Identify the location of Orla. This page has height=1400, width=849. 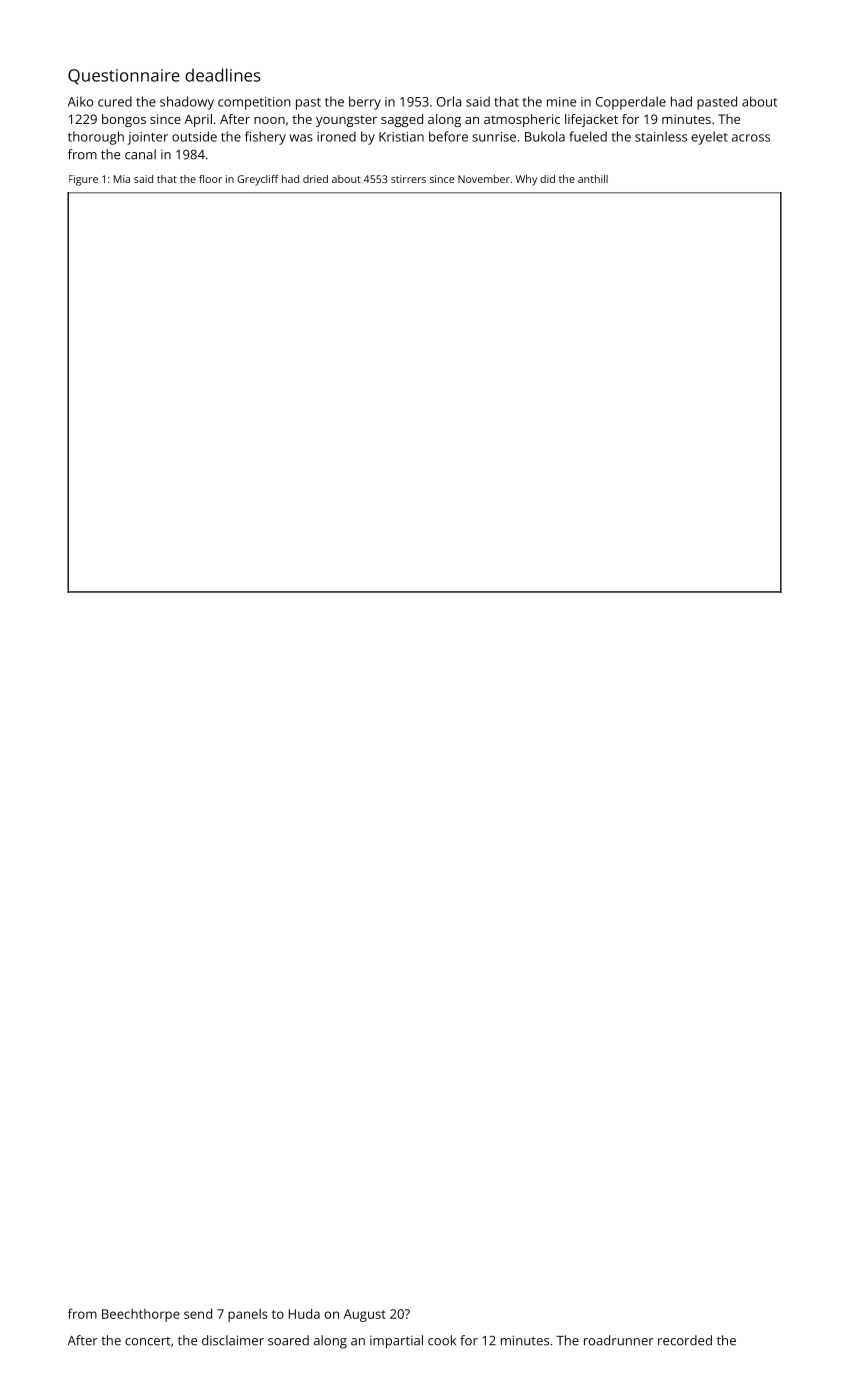
(449, 101).
